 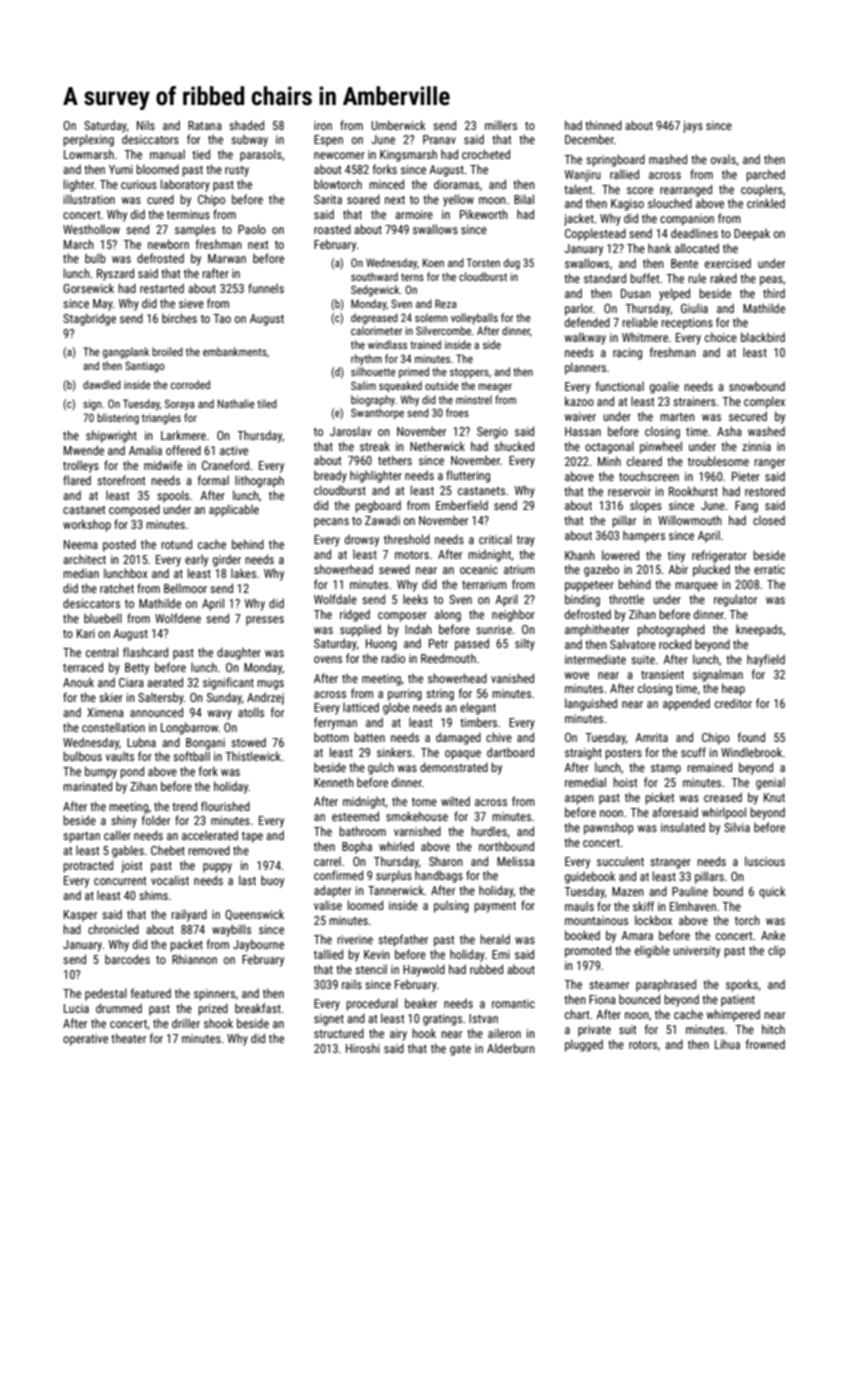 What do you see at coordinates (88, 140) in the page?
I see `perplexing` at bounding box center [88, 140].
